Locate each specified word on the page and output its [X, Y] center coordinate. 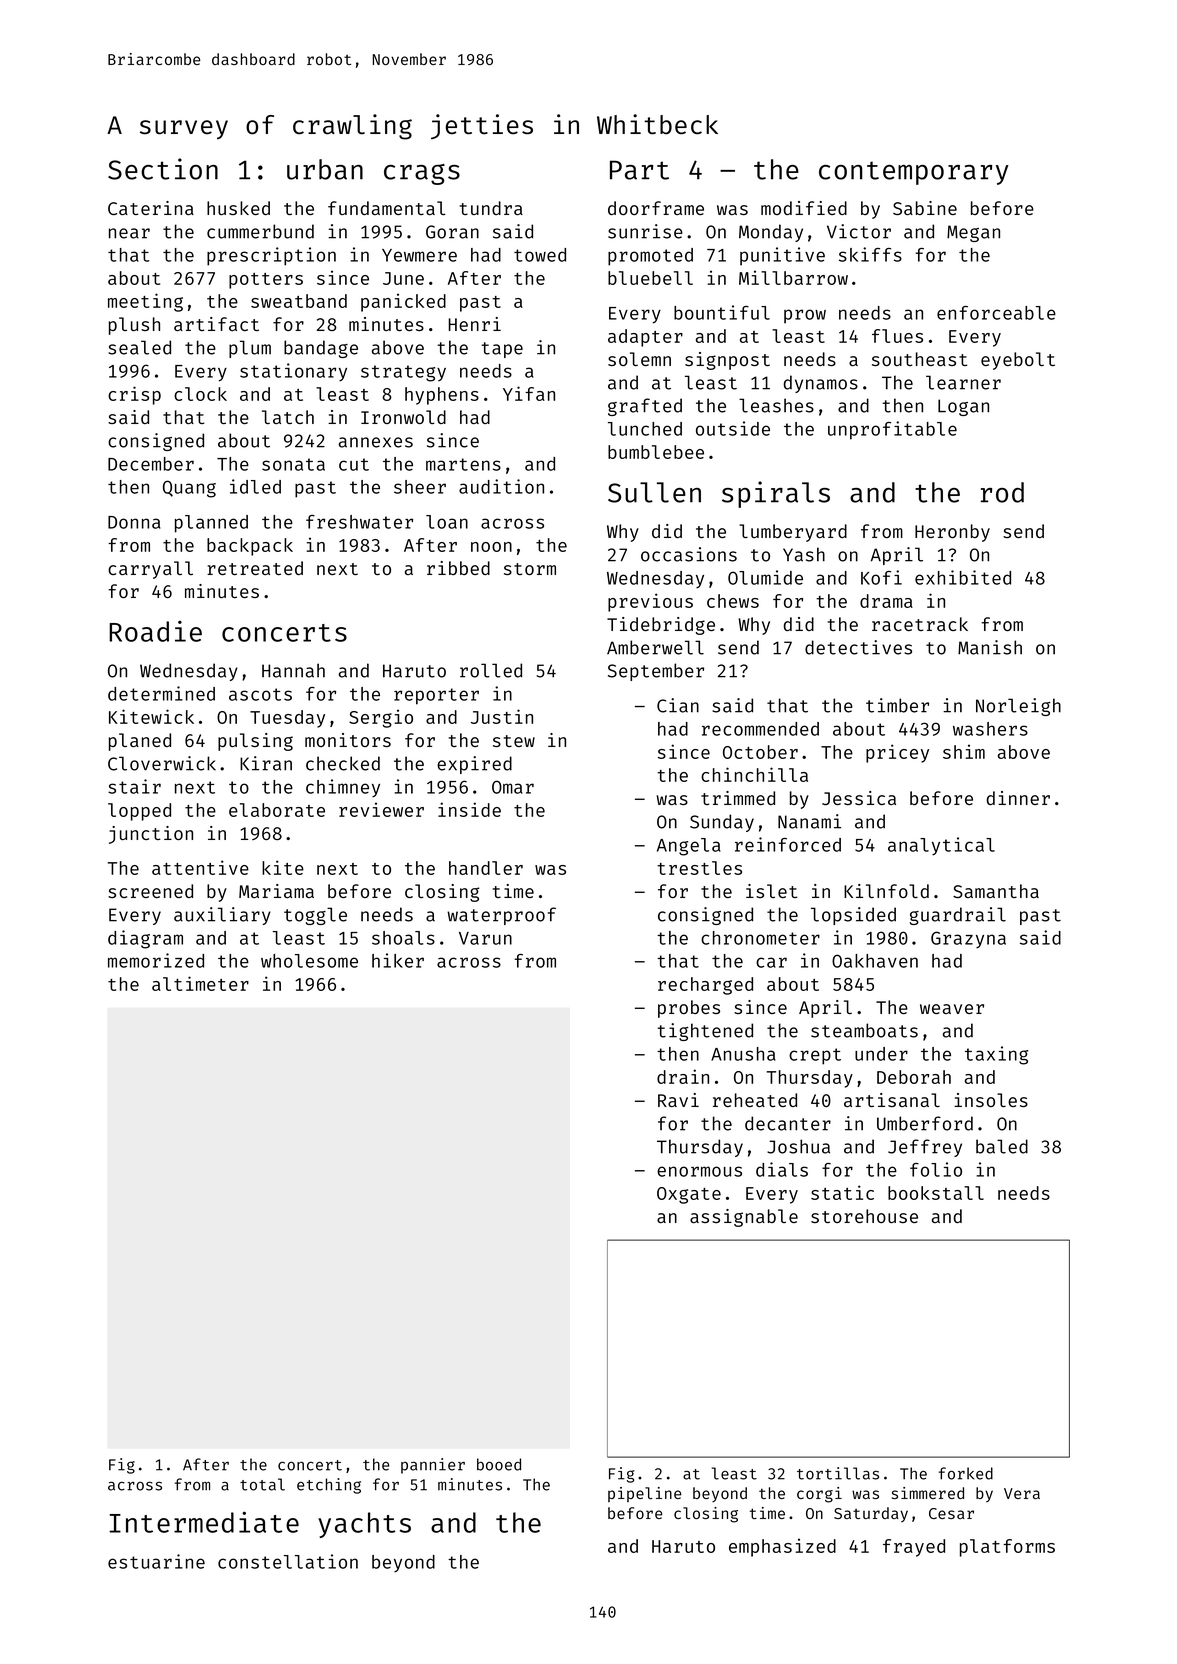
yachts [364, 1525]
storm [530, 569]
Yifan [529, 393]
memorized [156, 960]
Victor [859, 231]
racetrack [920, 624]
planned [211, 524]
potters [266, 281]
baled [1002, 1146]
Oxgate [689, 1195]
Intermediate [204, 1522]
